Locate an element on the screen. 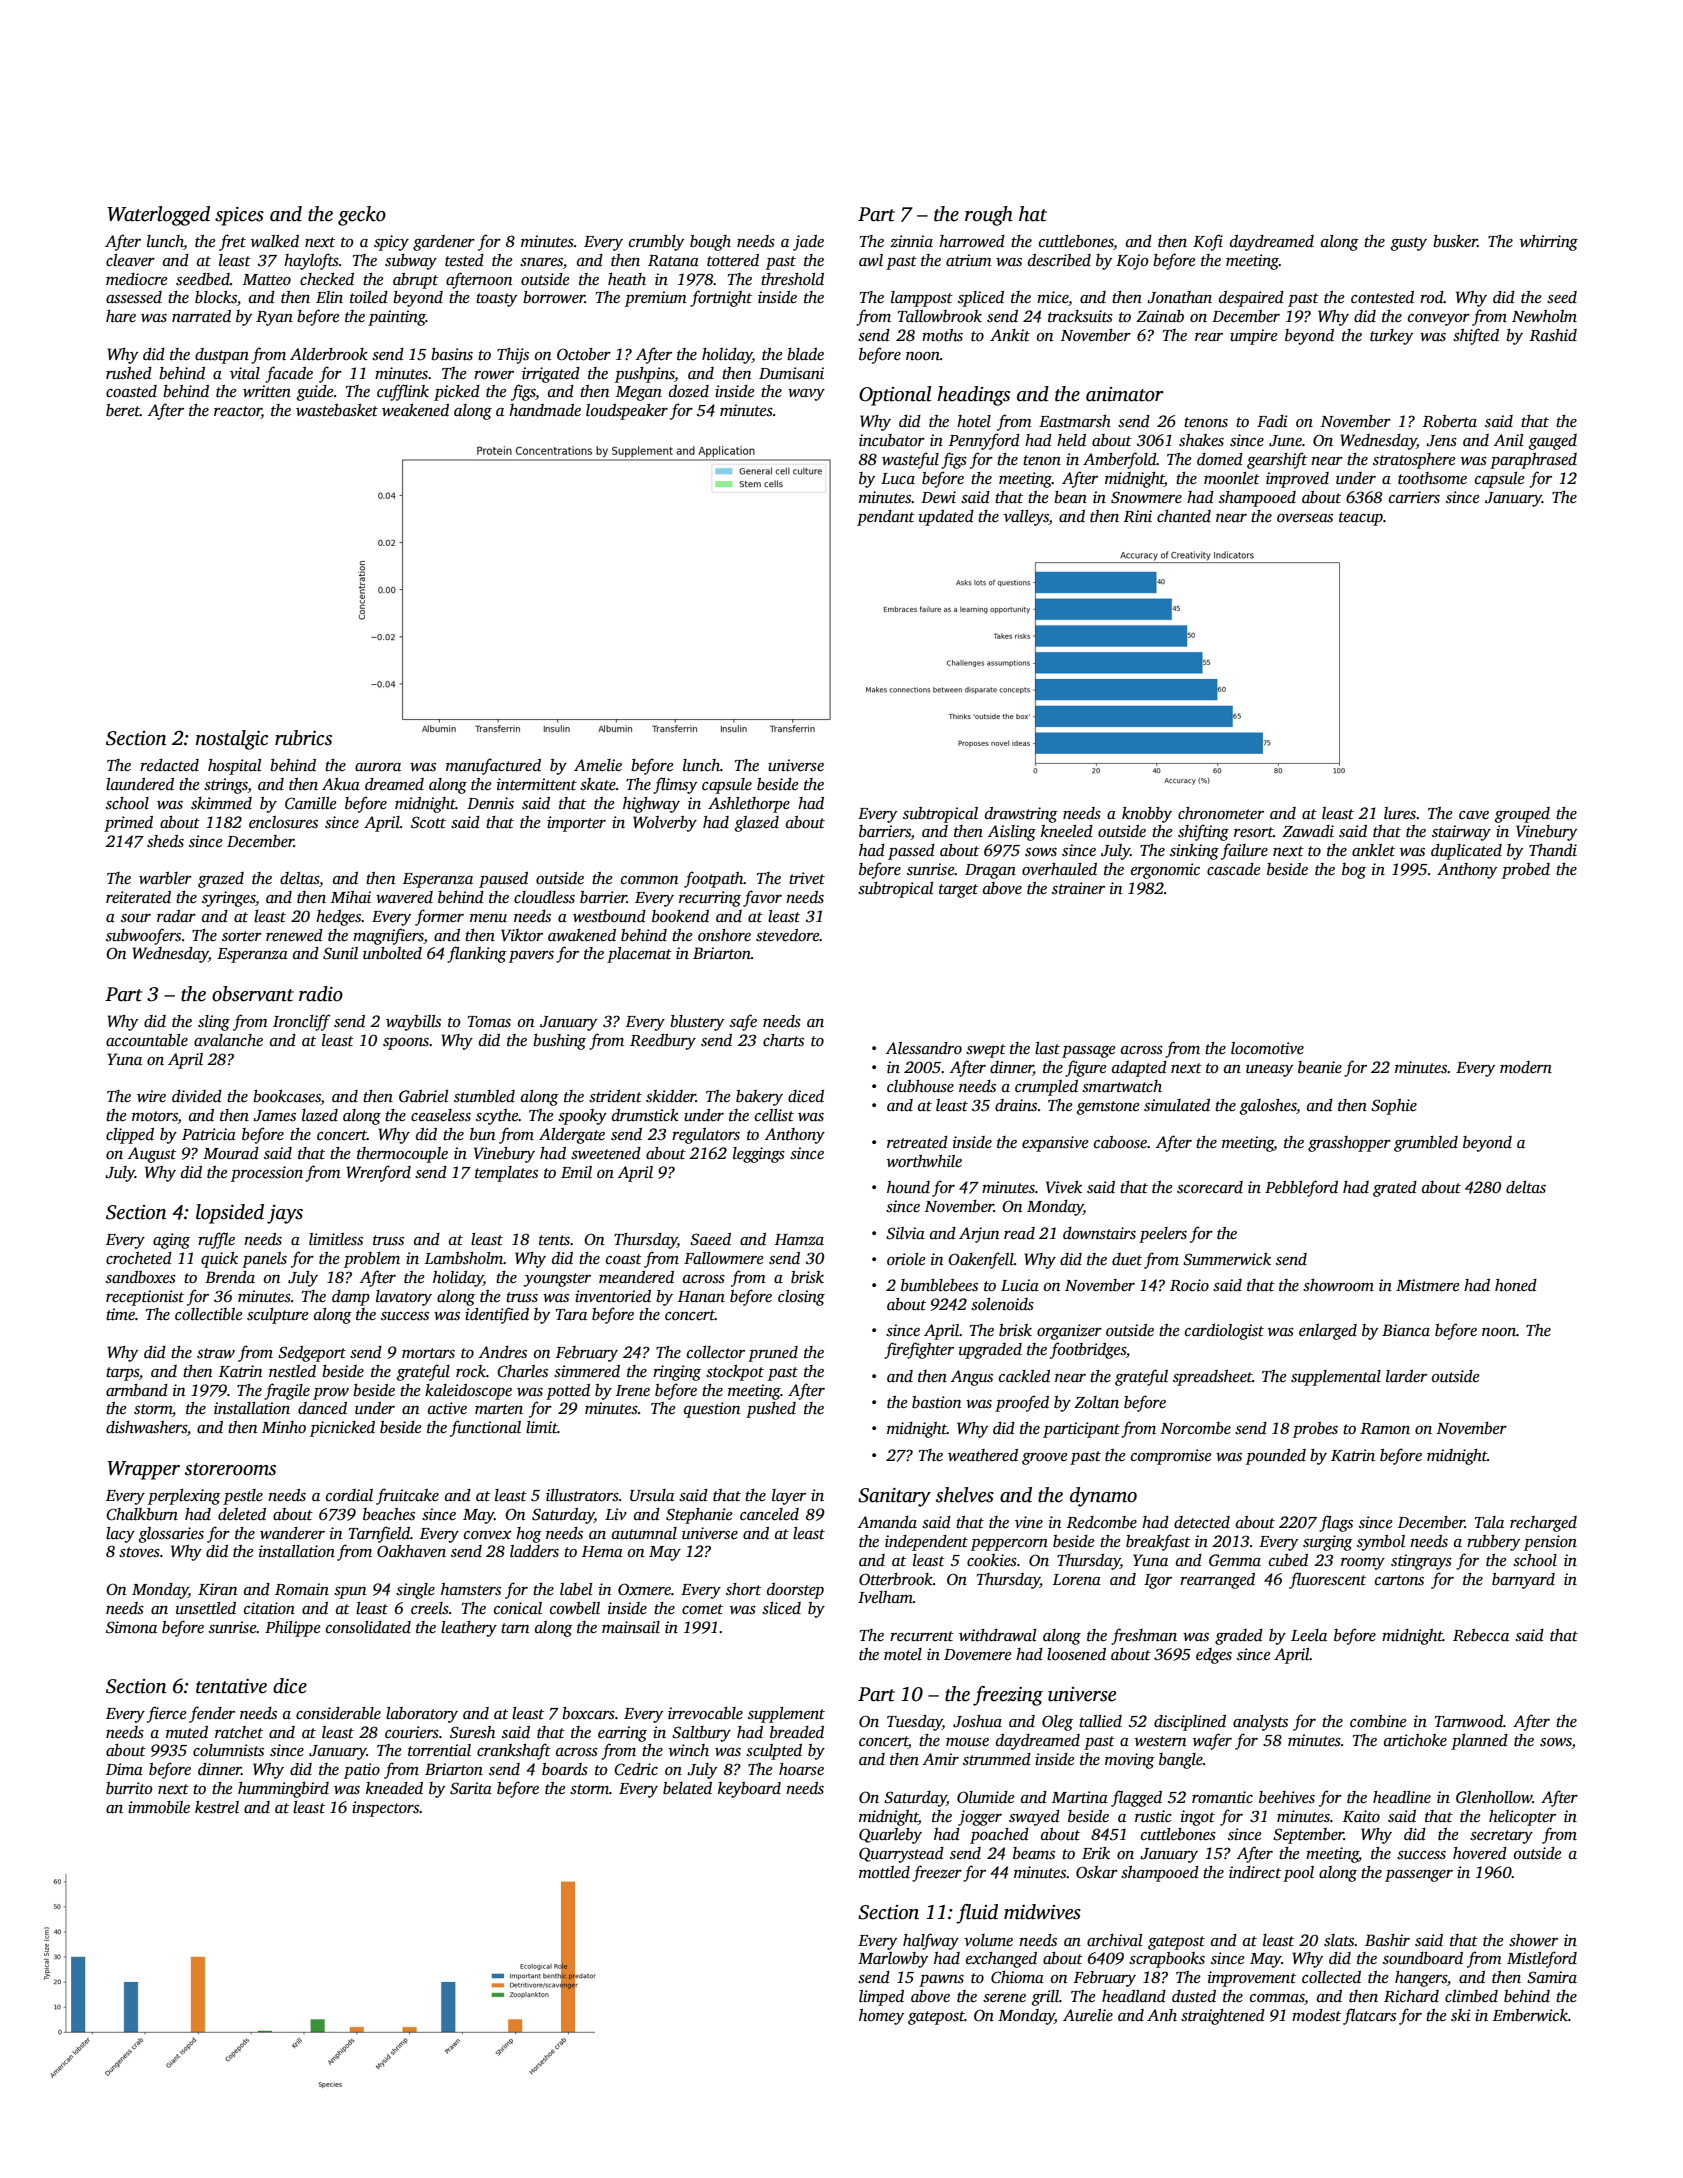 Image resolution: width=1683 pixels, height=2178 pixels. trivet is located at coordinates (807, 878).
